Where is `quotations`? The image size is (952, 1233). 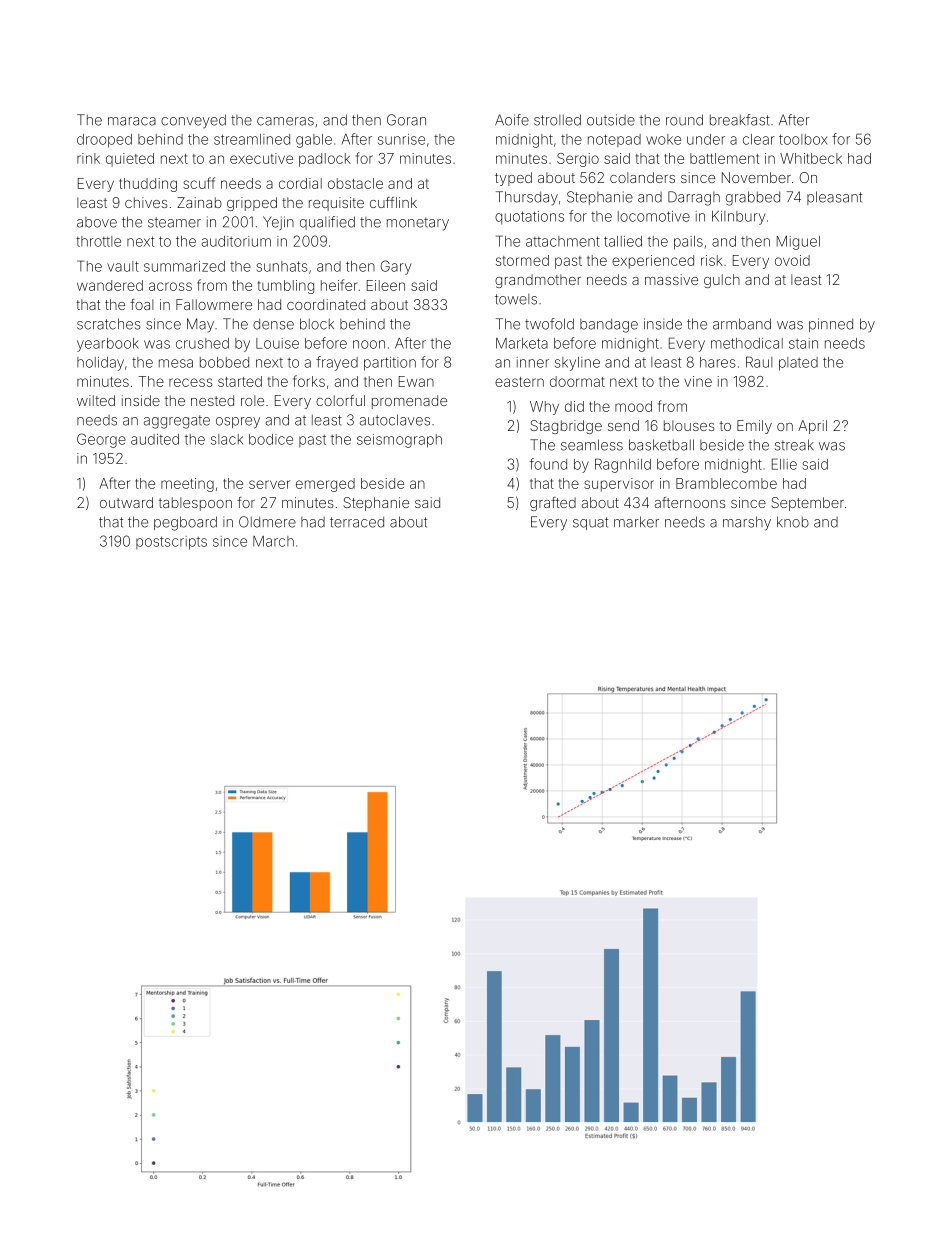
quotations is located at coordinates (529, 218).
